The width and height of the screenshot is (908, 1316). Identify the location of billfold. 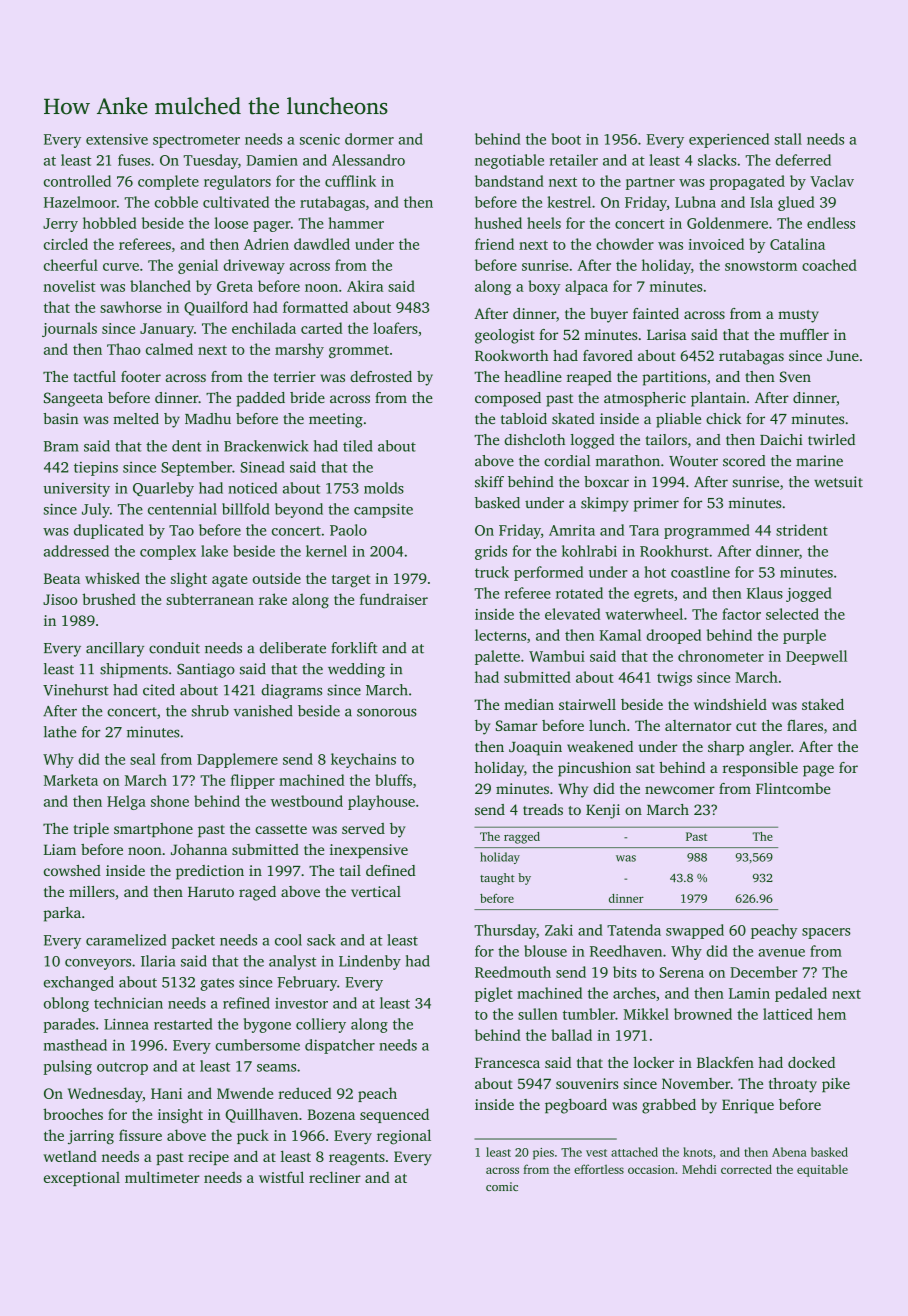
(246, 509).
